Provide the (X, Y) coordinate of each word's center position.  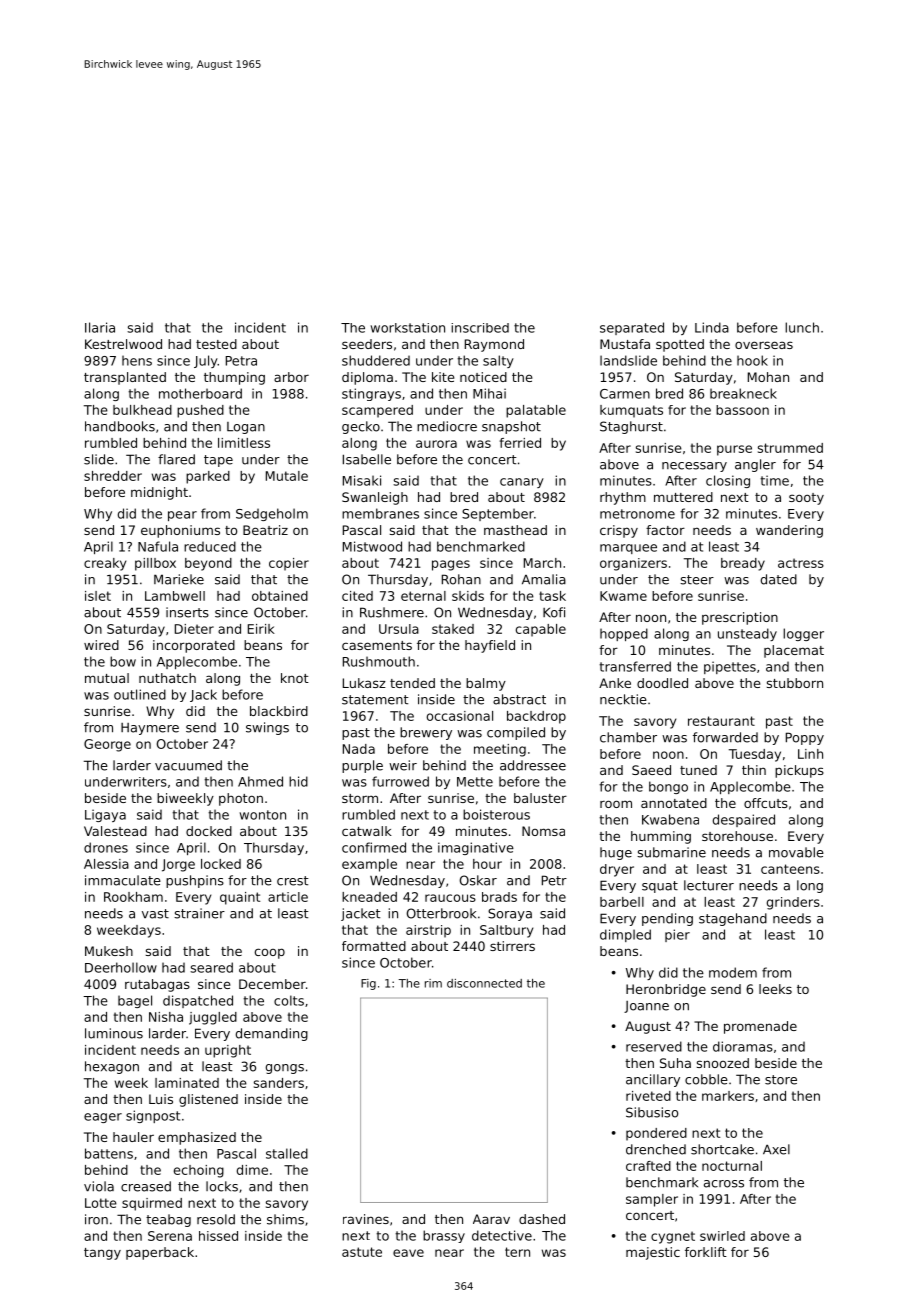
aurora (436, 444)
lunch (802, 327)
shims (285, 1219)
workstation (408, 328)
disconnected (484, 983)
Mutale (287, 476)
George (107, 745)
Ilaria (100, 327)
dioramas (743, 1046)
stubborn (795, 683)
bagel (135, 1001)
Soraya (510, 914)
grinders (793, 903)
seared (211, 967)
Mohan (768, 377)
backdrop (536, 717)
